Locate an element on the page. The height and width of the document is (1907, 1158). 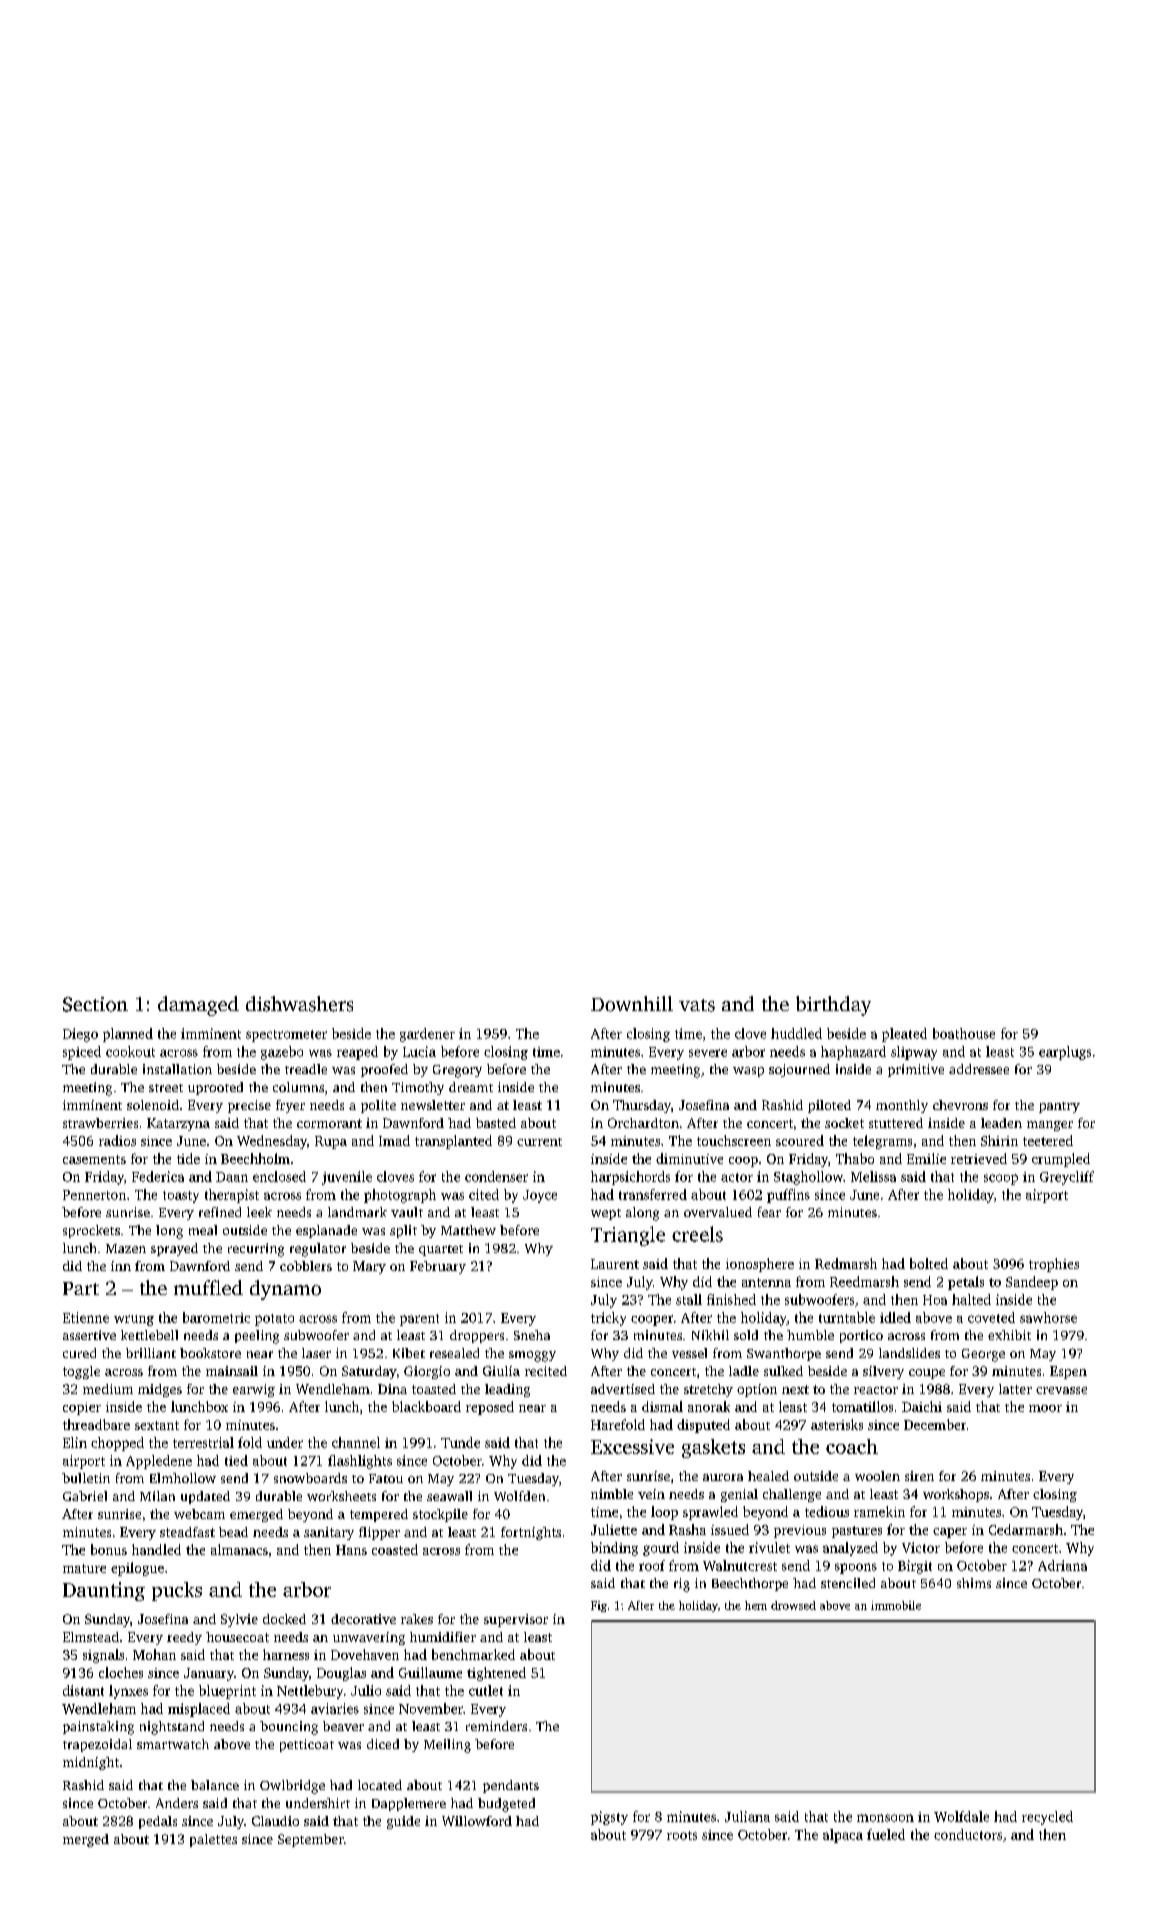
birthday is located at coordinates (833, 1006).
